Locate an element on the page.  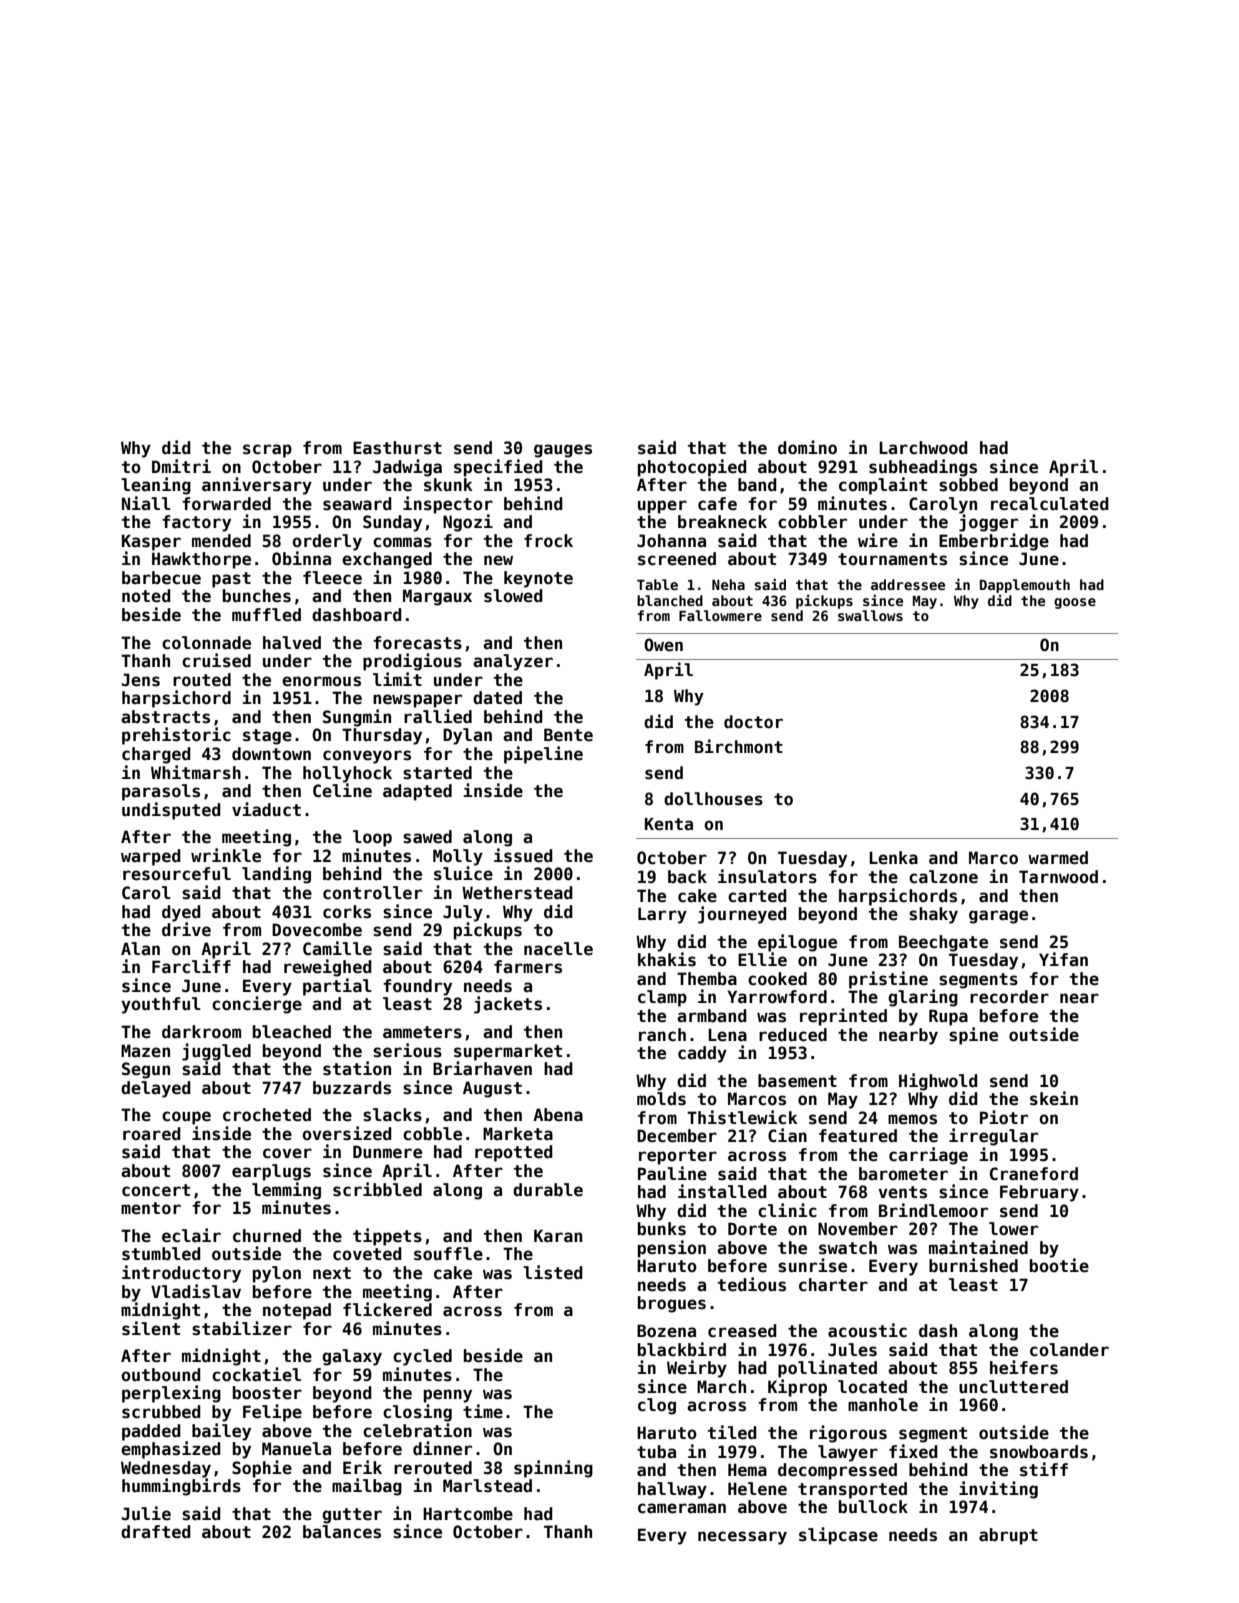
time is located at coordinates (483, 1411).
